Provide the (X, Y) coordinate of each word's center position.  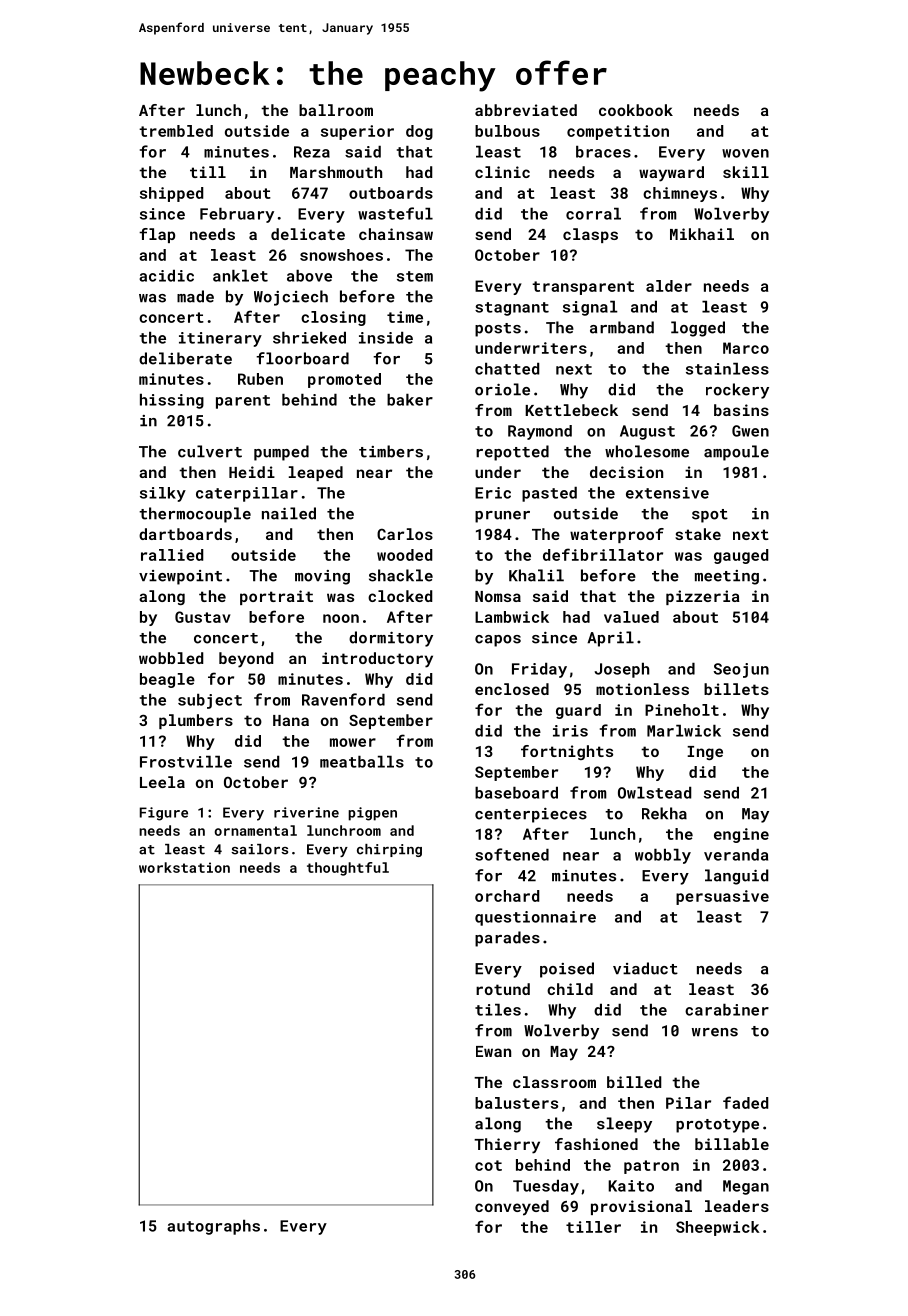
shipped (171, 194)
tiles (498, 1010)
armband (622, 327)
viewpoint (180, 577)
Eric (493, 493)
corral (593, 214)
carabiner (727, 1010)
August (647, 432)
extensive (667, 493)
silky (163, 494)
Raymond (540, 432)
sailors (259, 849)
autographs (213, 1227)
